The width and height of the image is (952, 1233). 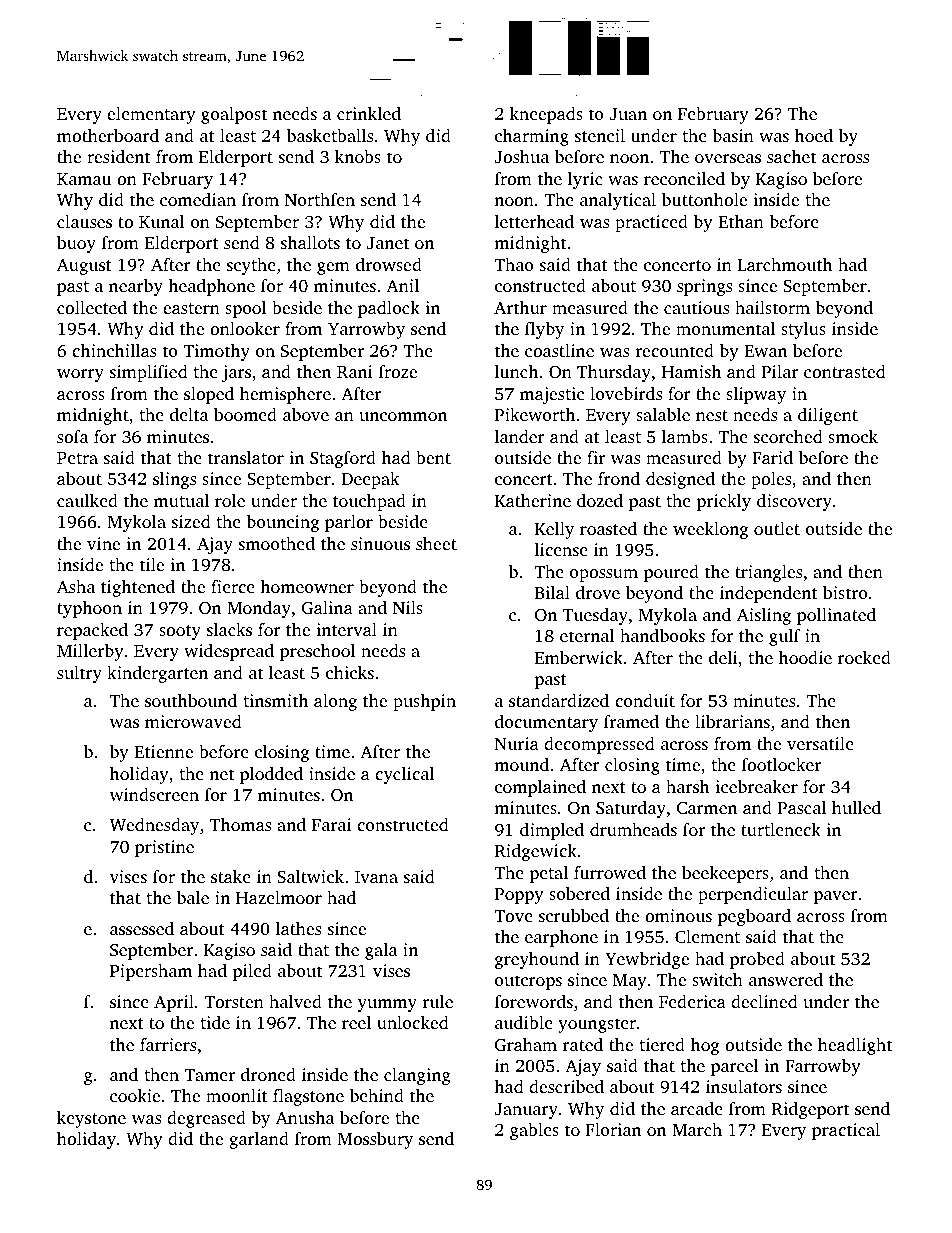 I want to click on stencil, so click(x=600, y=135).
